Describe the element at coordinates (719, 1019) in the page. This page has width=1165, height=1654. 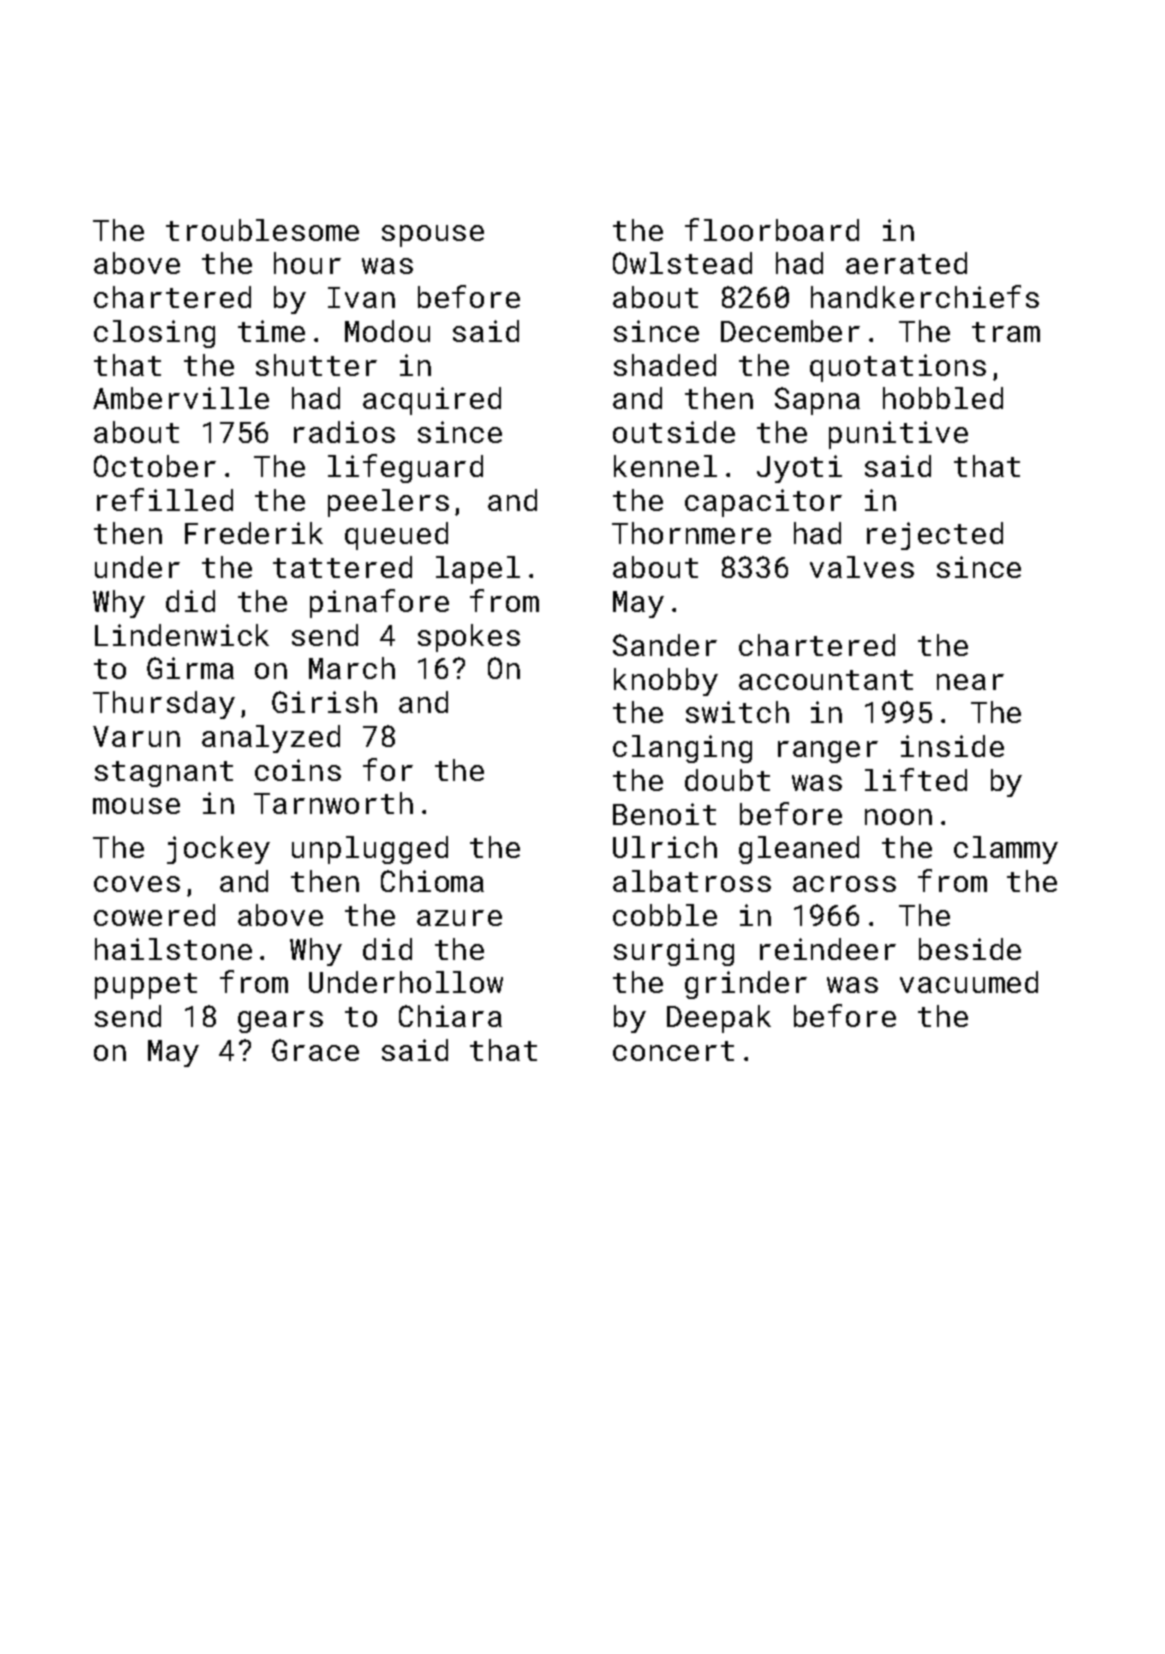
I see `Deepak` at that location.
